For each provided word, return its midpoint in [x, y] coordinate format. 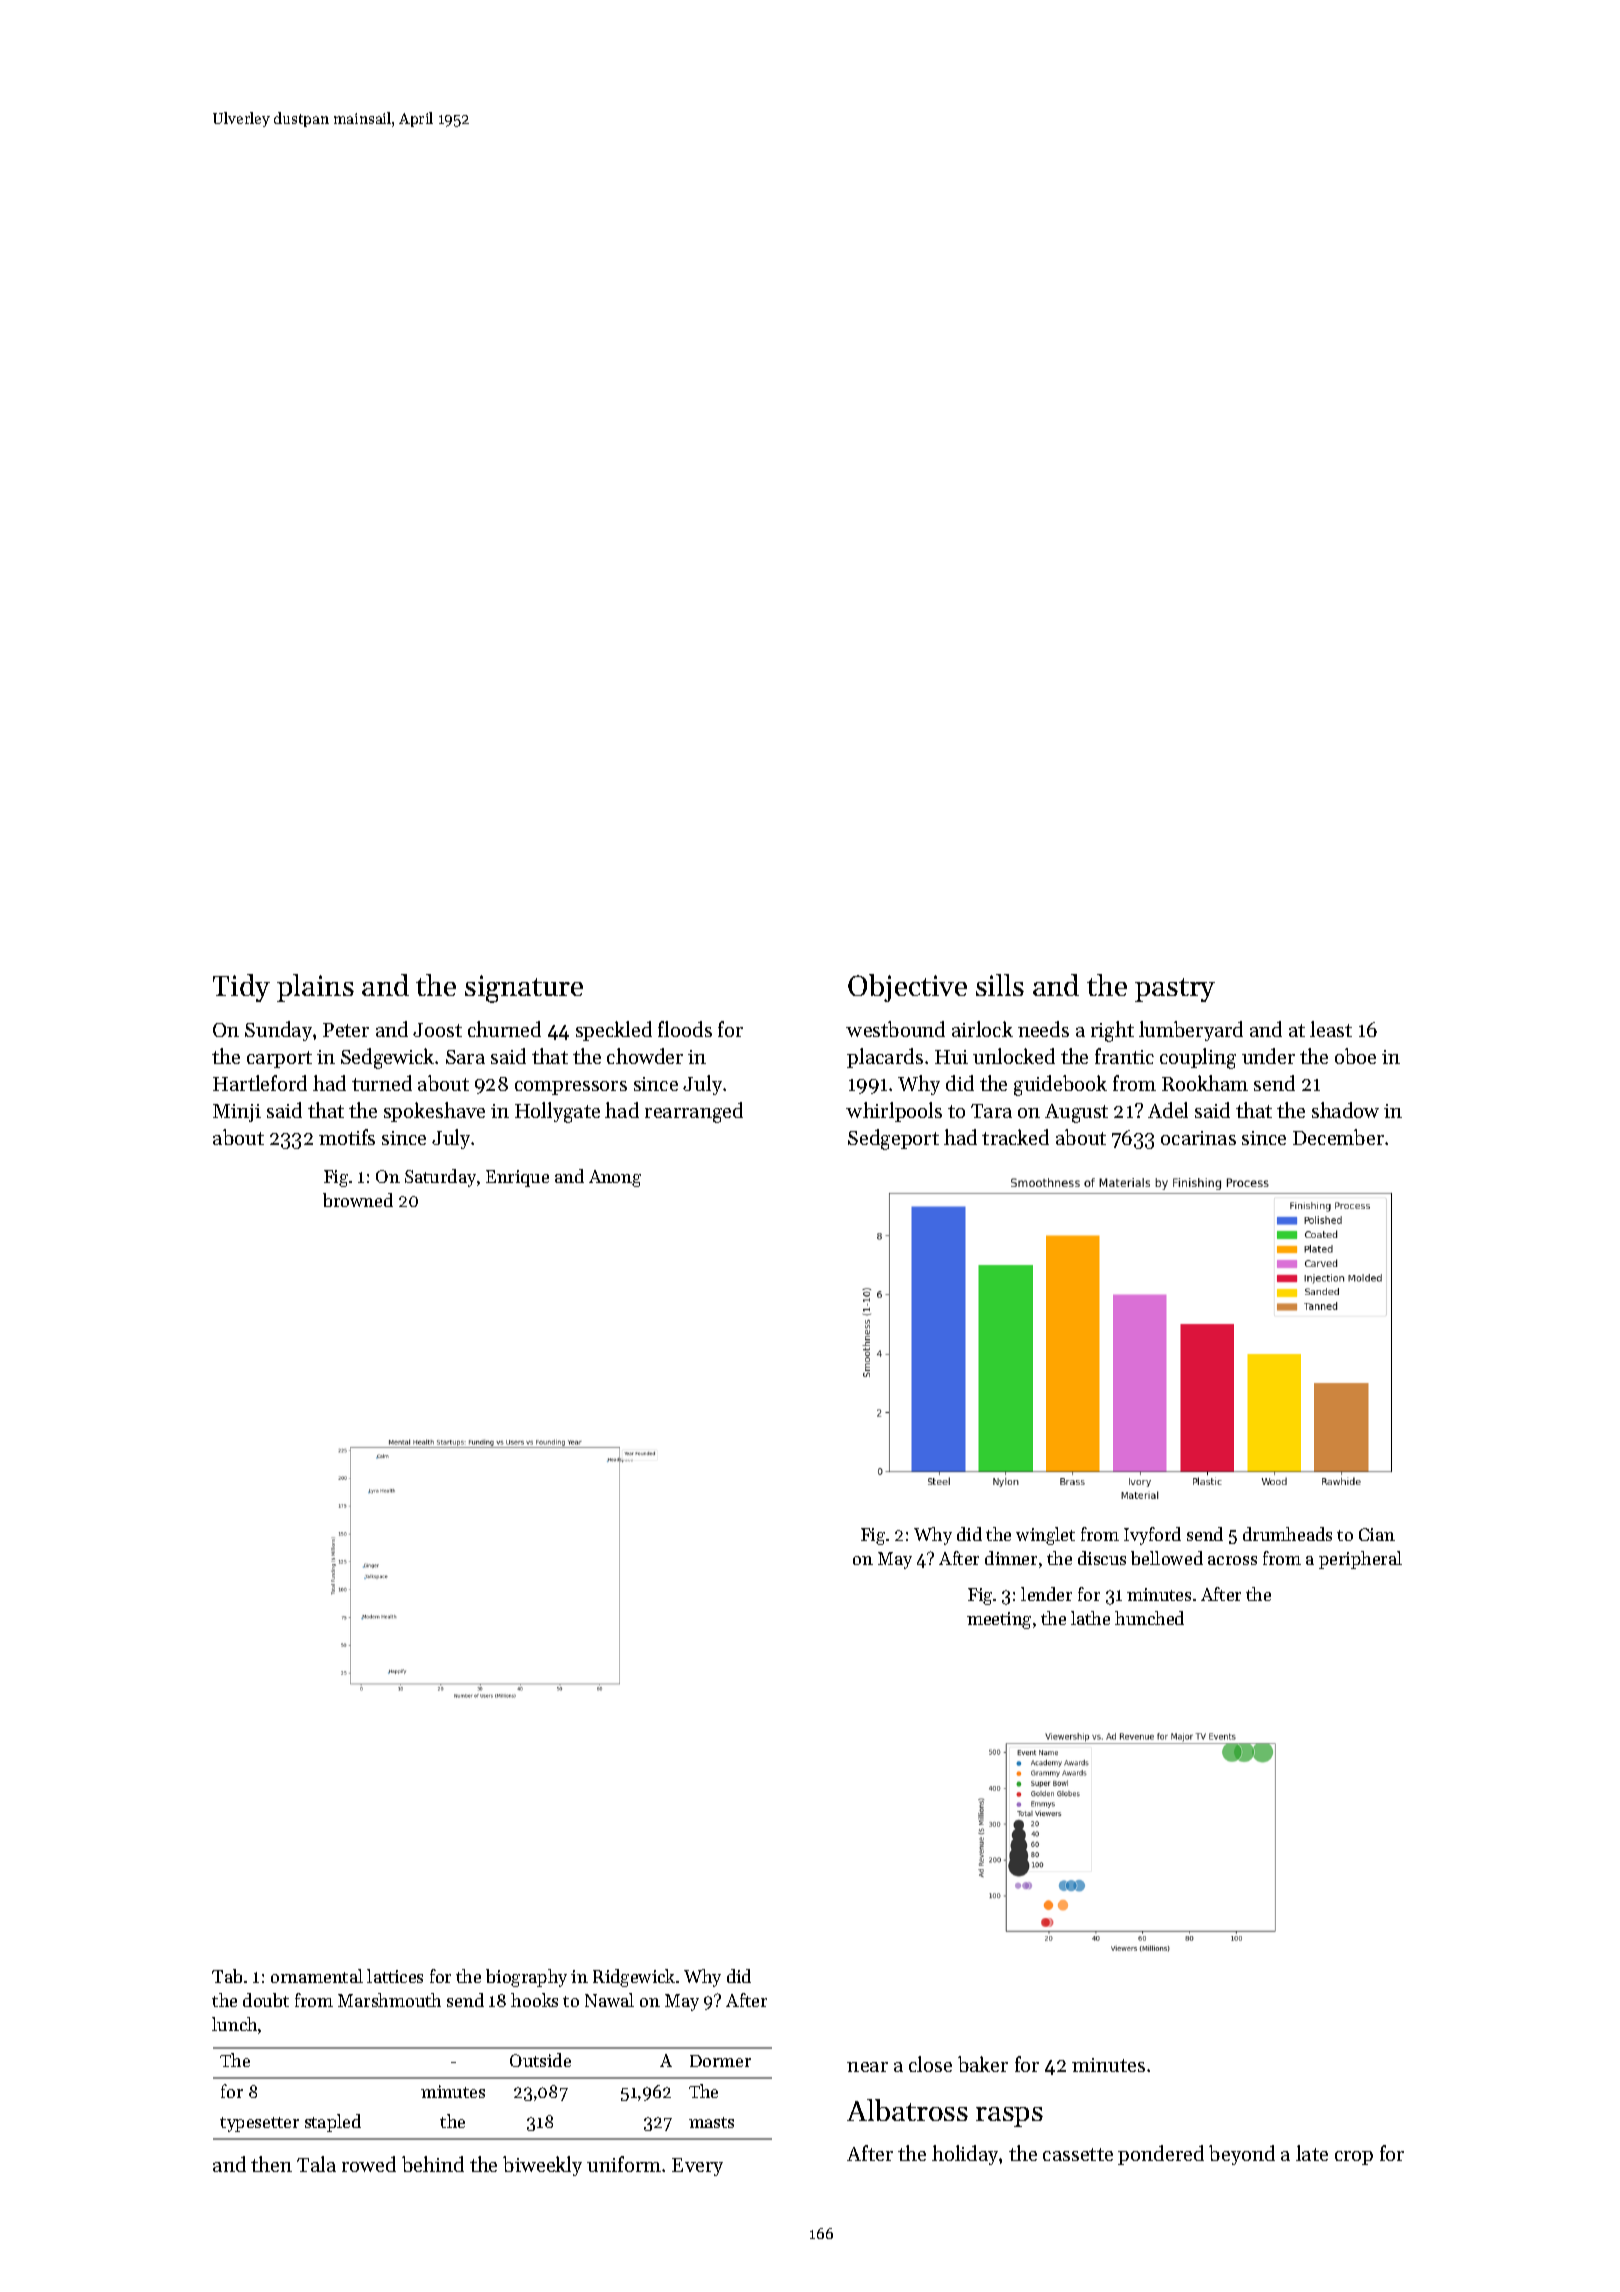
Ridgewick [634, 1978]
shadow [1345, 1110]
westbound [895, 1029]
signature [524, 989]
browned [358, 1200]
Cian [1377, 1534]
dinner [1011, 1558]
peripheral [1360, 1560]
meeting [999, 1620]
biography [526, 1978]
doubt [266, 2000]
